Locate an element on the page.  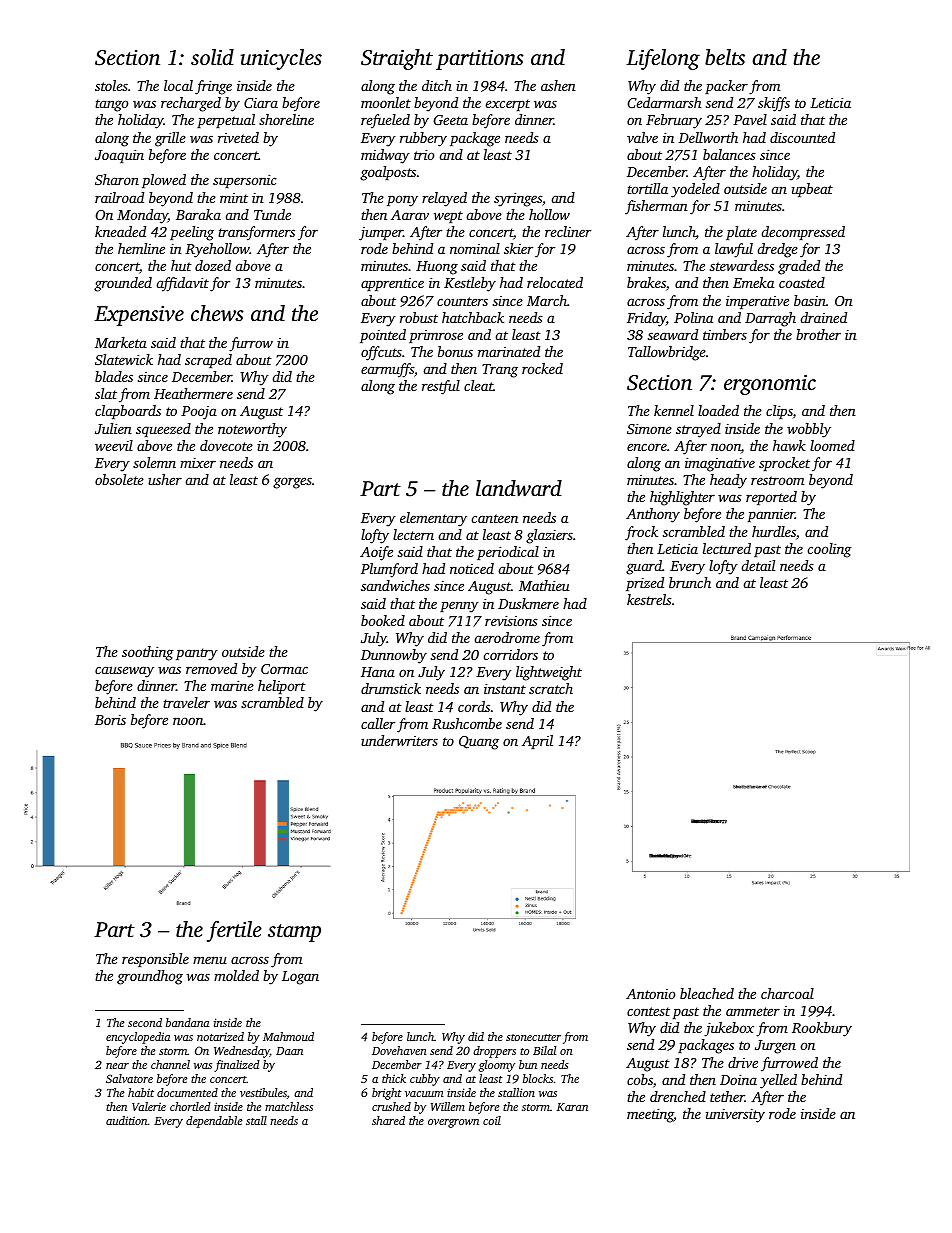
heliport is located at coordinates (282, 687).
